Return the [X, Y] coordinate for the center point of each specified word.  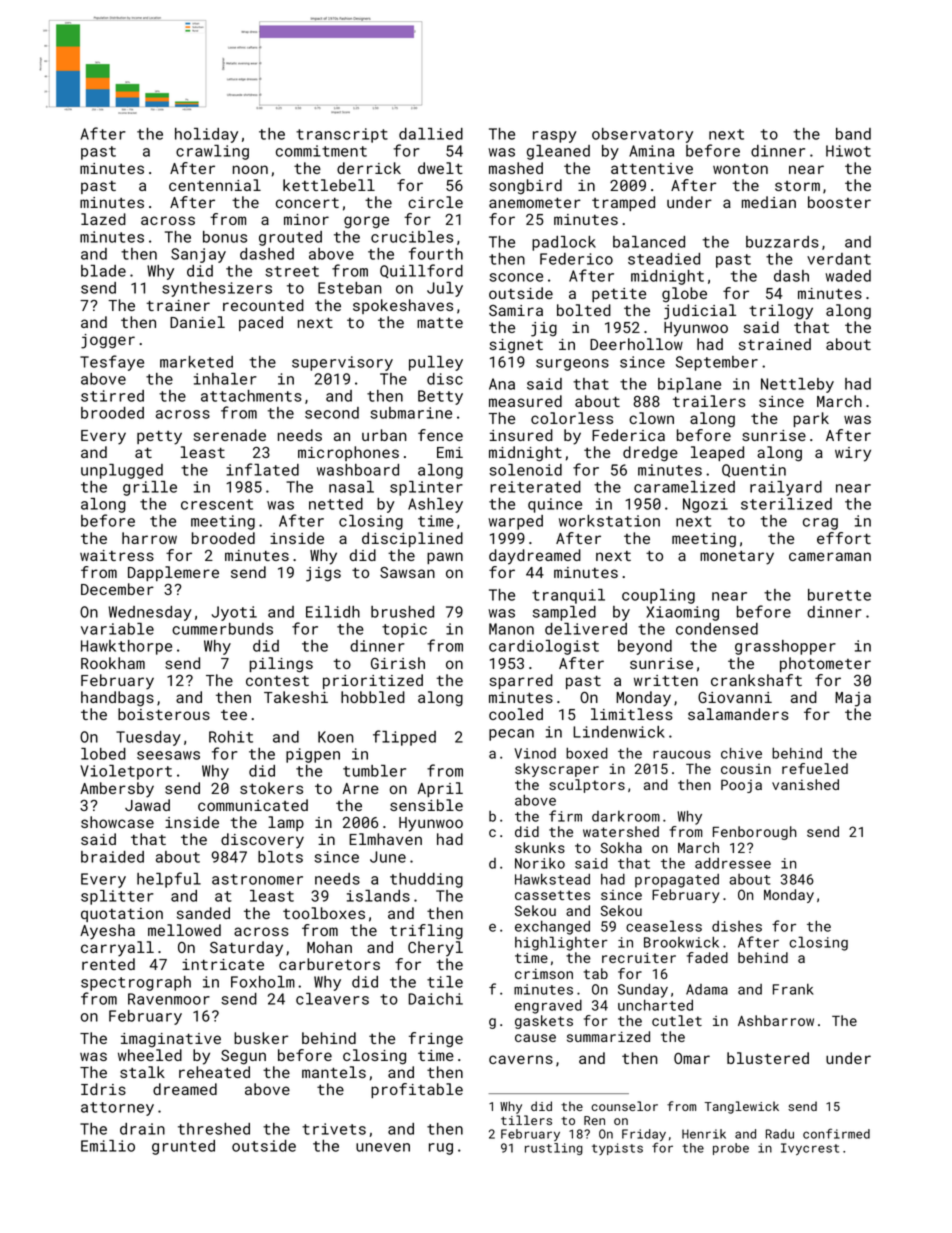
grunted [183, 1147]
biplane [689, 385]
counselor [624, 1106]
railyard [786, 488]
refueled [815, 768]
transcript [342, 135]
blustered [768, 1058]
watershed [621, 831]
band [853, 134]
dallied [431, 134]
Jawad [147, 805]
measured [525, 401]
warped [515, 522]
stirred [112, 396]
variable [117, 629]
